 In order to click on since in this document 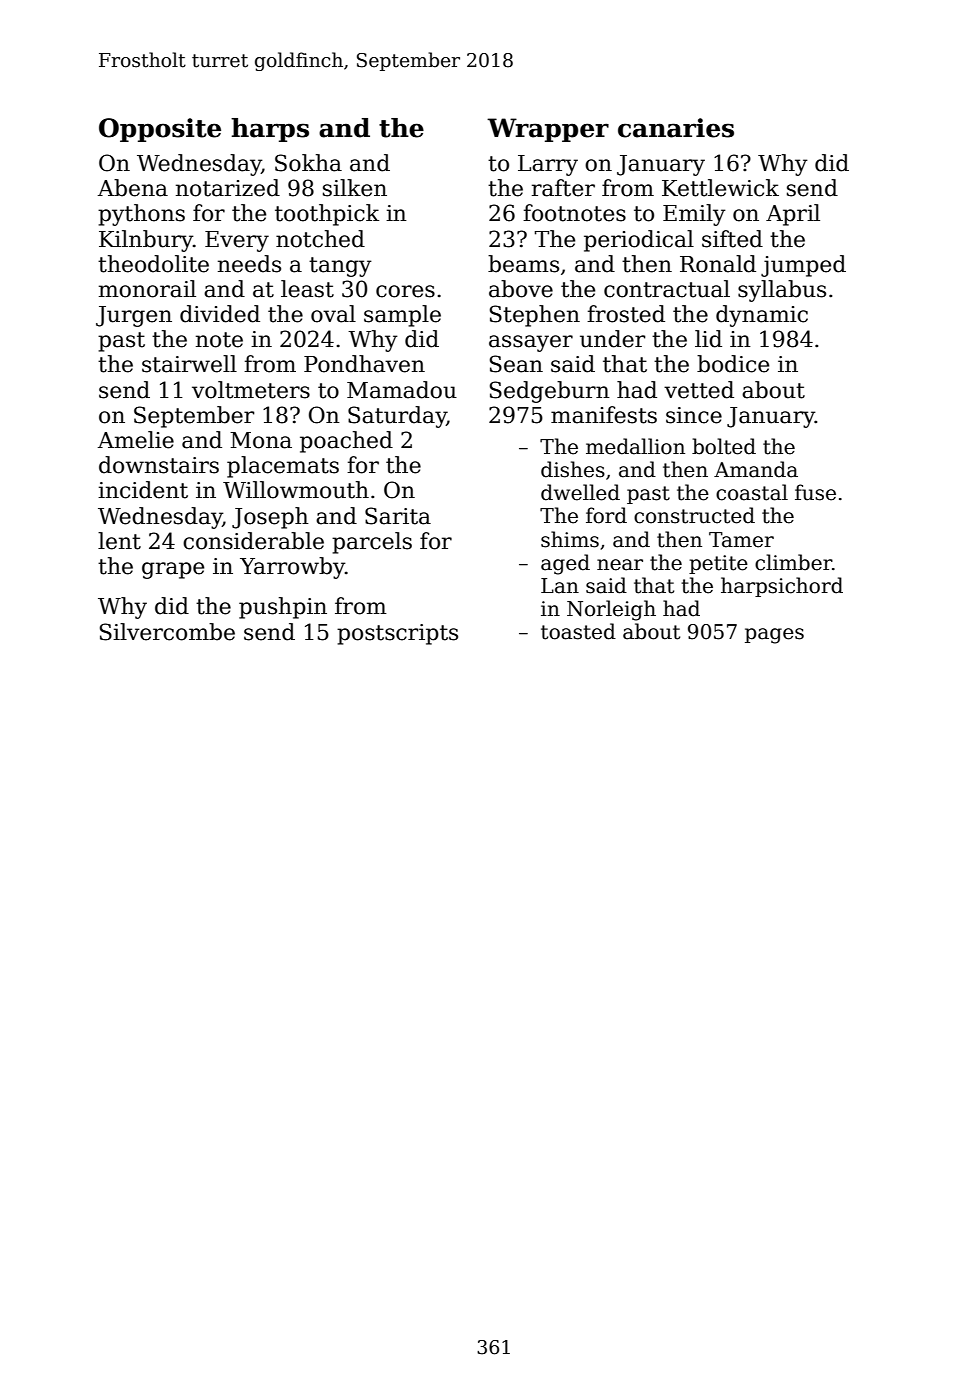, I will do `click(694, 415)`.
